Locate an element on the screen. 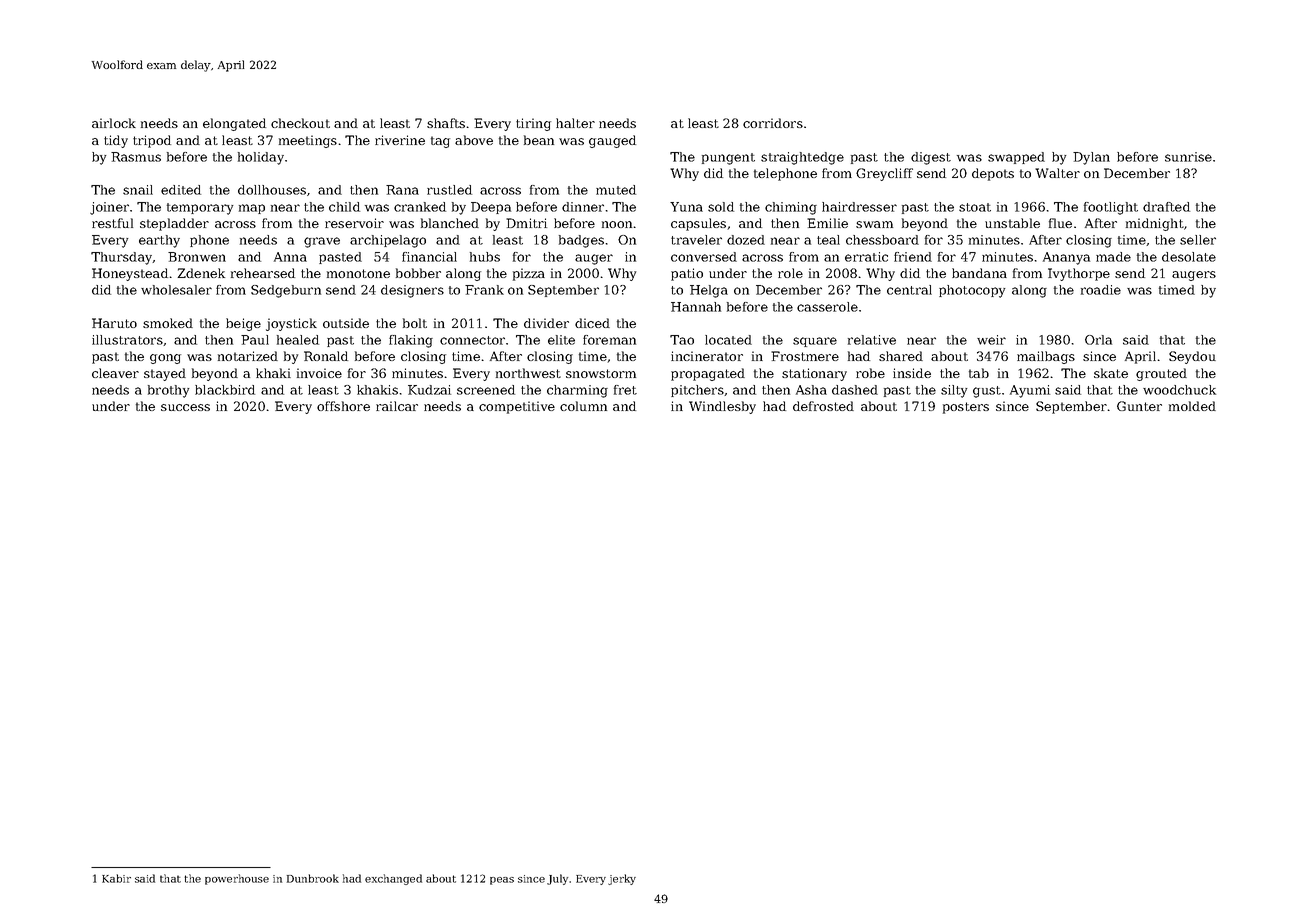 The image size is (1308, 924). offshore is located at coordinates (343, 406).
